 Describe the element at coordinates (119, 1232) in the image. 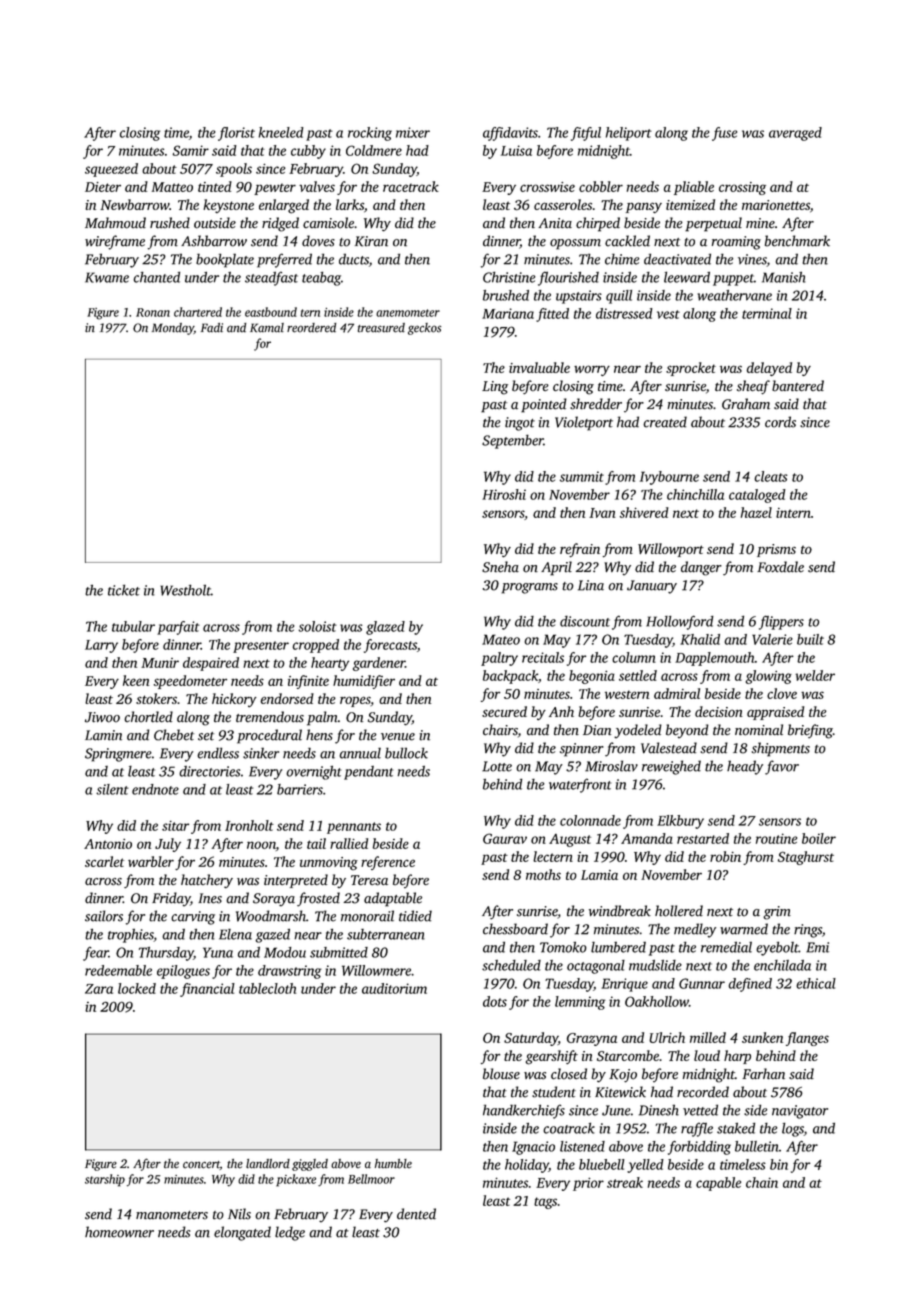

I see `homeowner` at that location.
